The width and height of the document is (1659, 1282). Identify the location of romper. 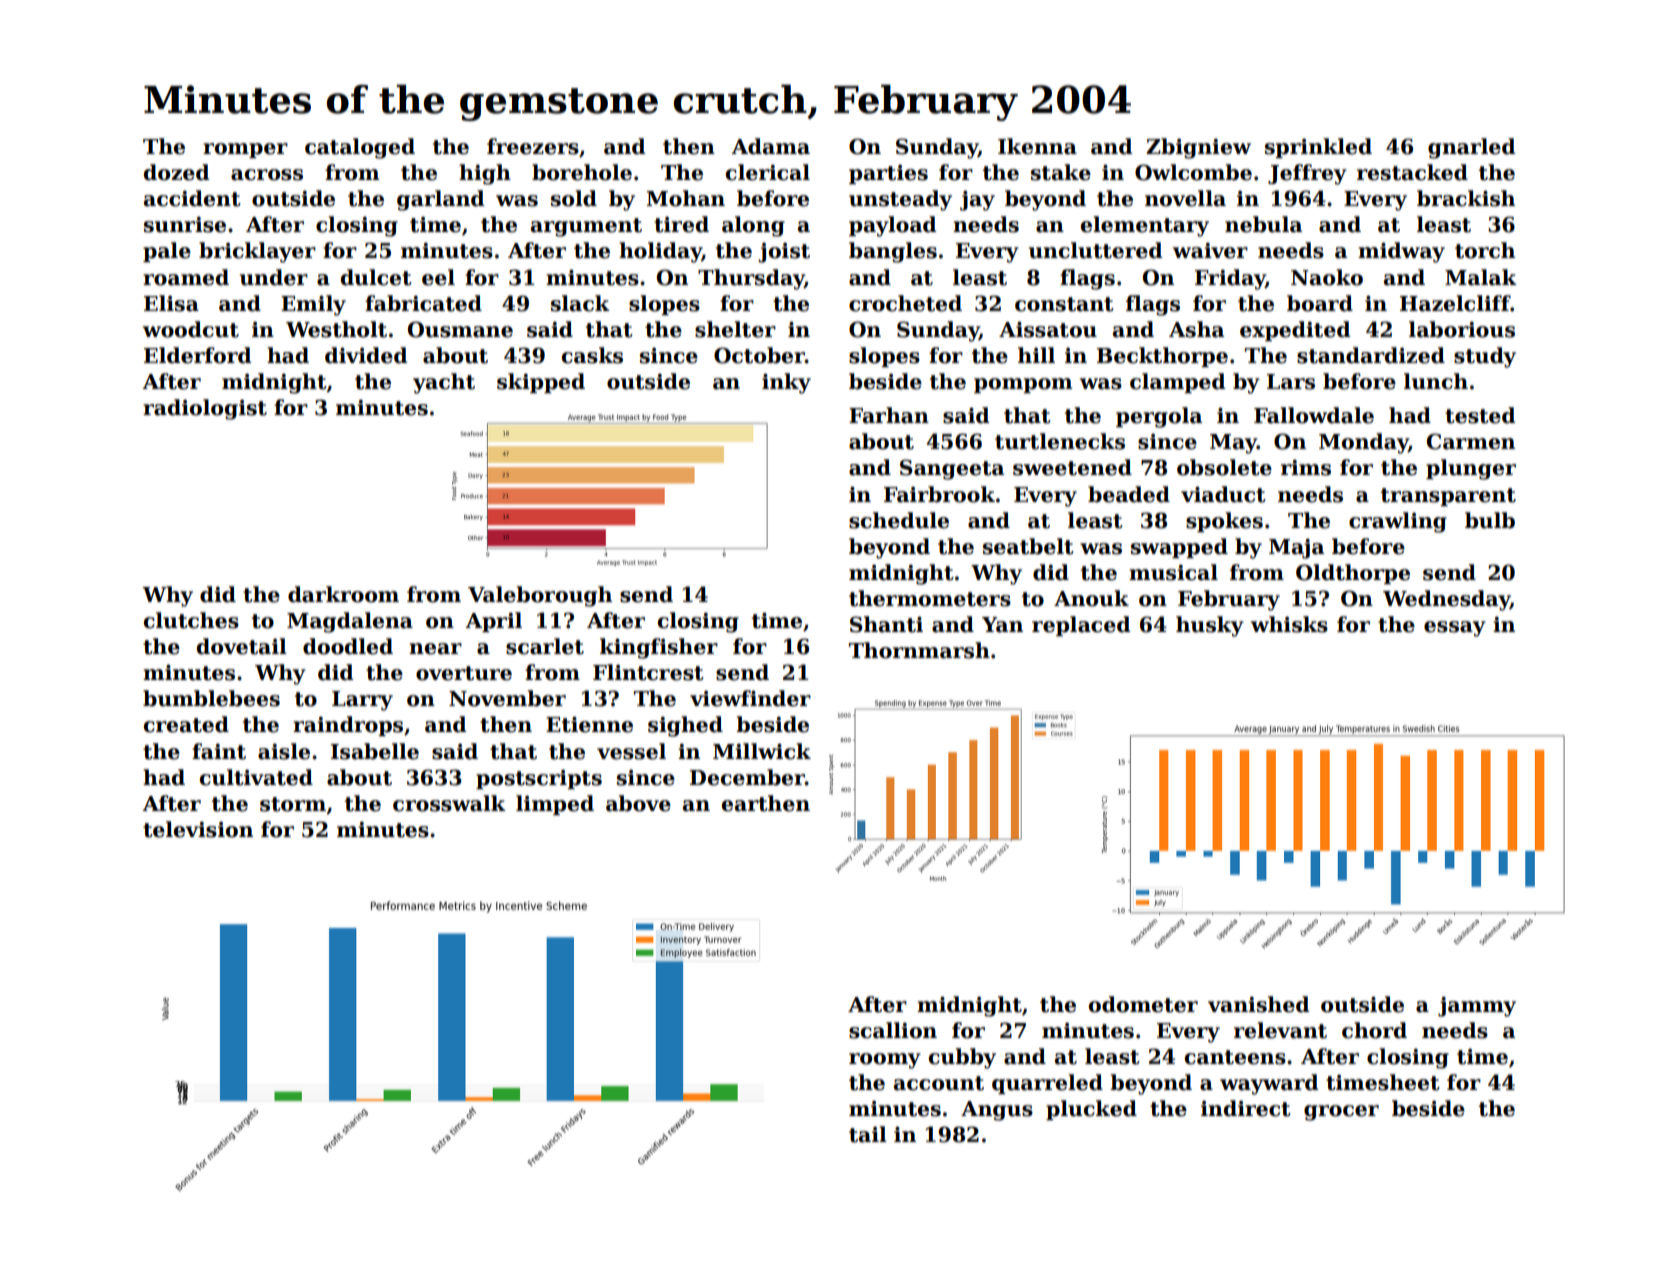
(245, 150).
